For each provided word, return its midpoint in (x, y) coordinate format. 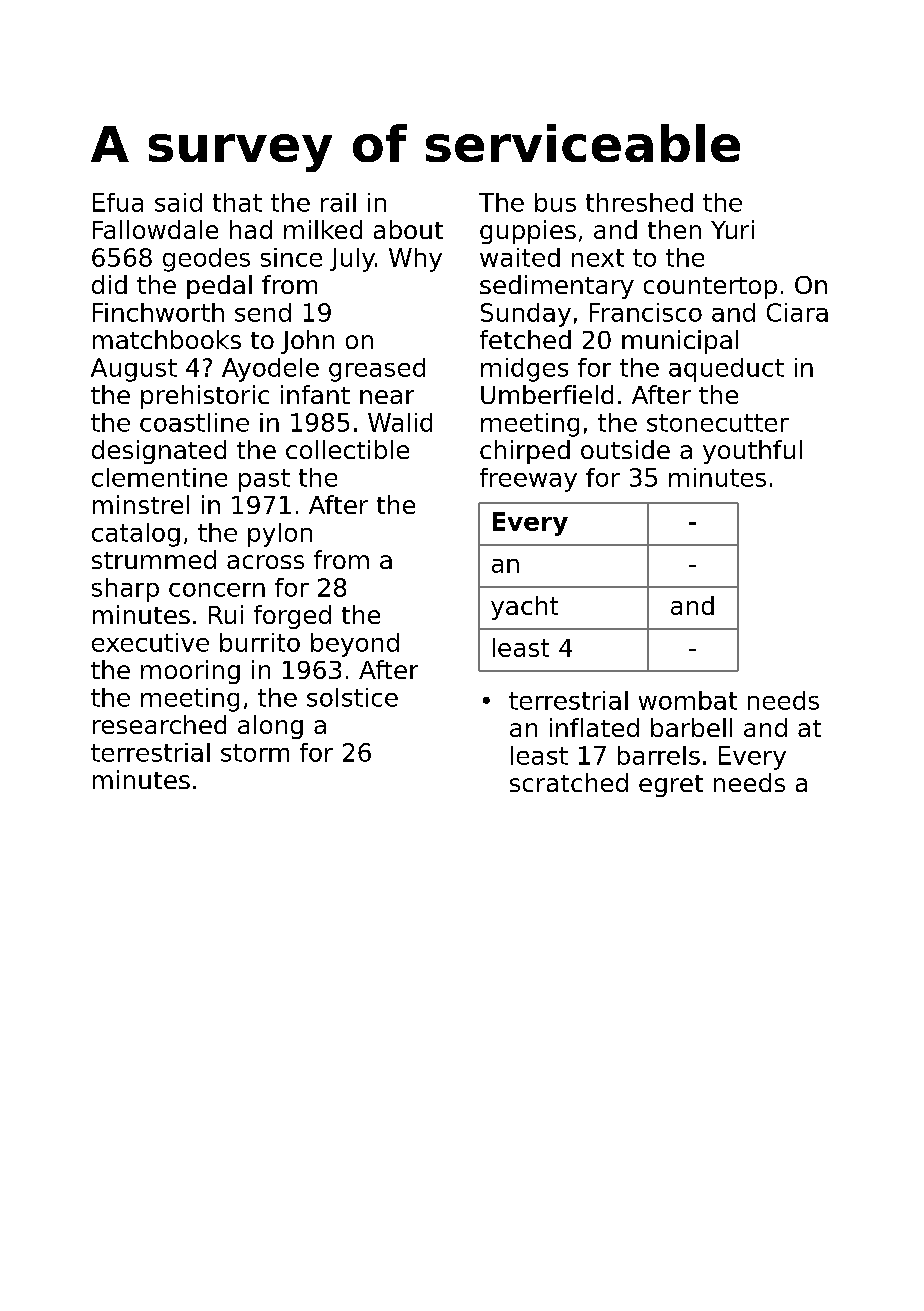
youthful (752, 452)
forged (292, 617)
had (251, 229)
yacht (524, 608)
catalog (136, 535)
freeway (528, 480)
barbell (691, 727)
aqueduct (726, 370)
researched (159, 724)
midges (524, 370)
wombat (688, 700)
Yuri (732, 229)
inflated (594, 727)
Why (415, 260)
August (134, 370)
